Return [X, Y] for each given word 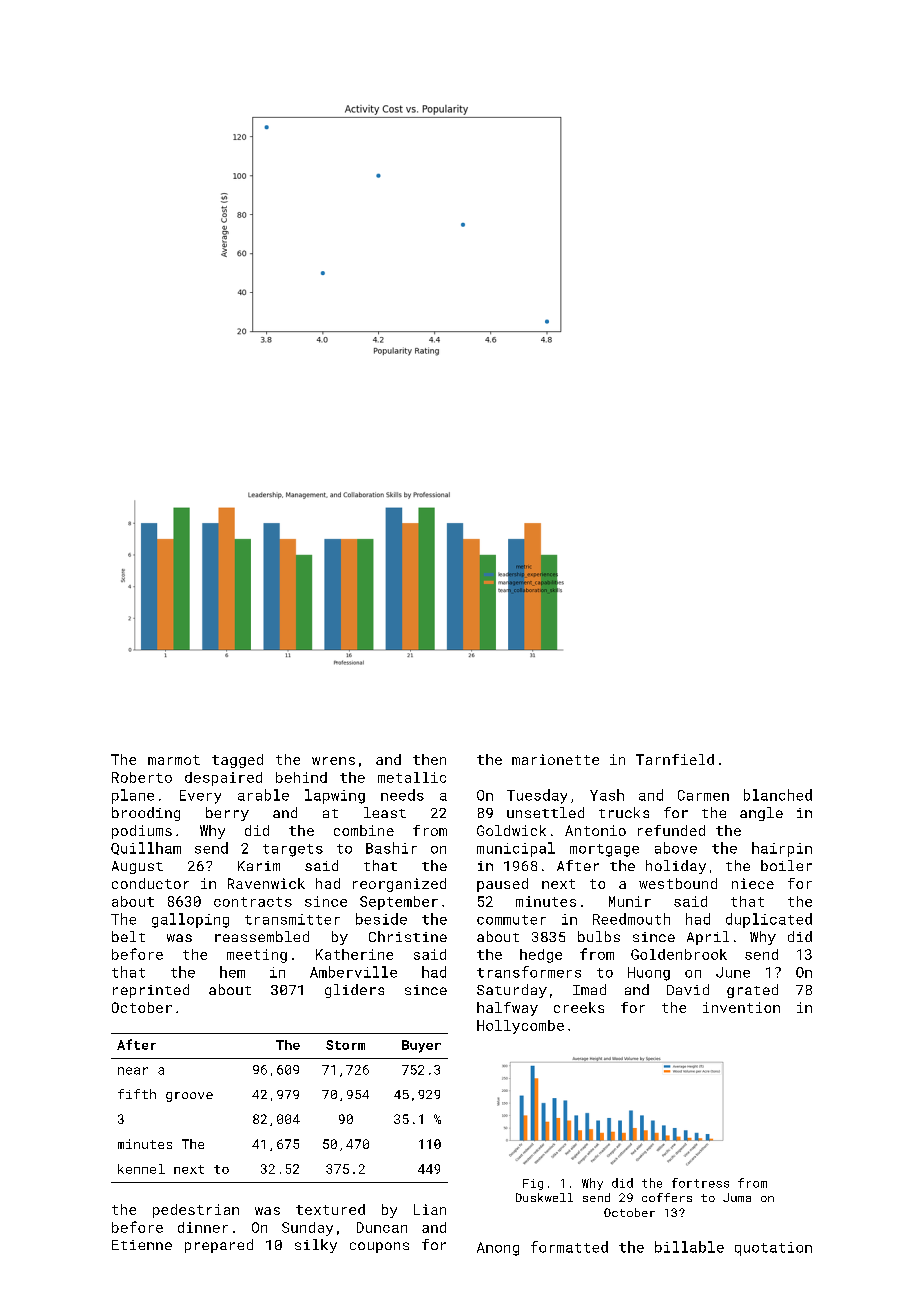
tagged [237, 761]
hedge [541, 956]
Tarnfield [675, 759]
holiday [676, 867]
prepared [219, 1246]
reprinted [151, 991]
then [429, 759]
